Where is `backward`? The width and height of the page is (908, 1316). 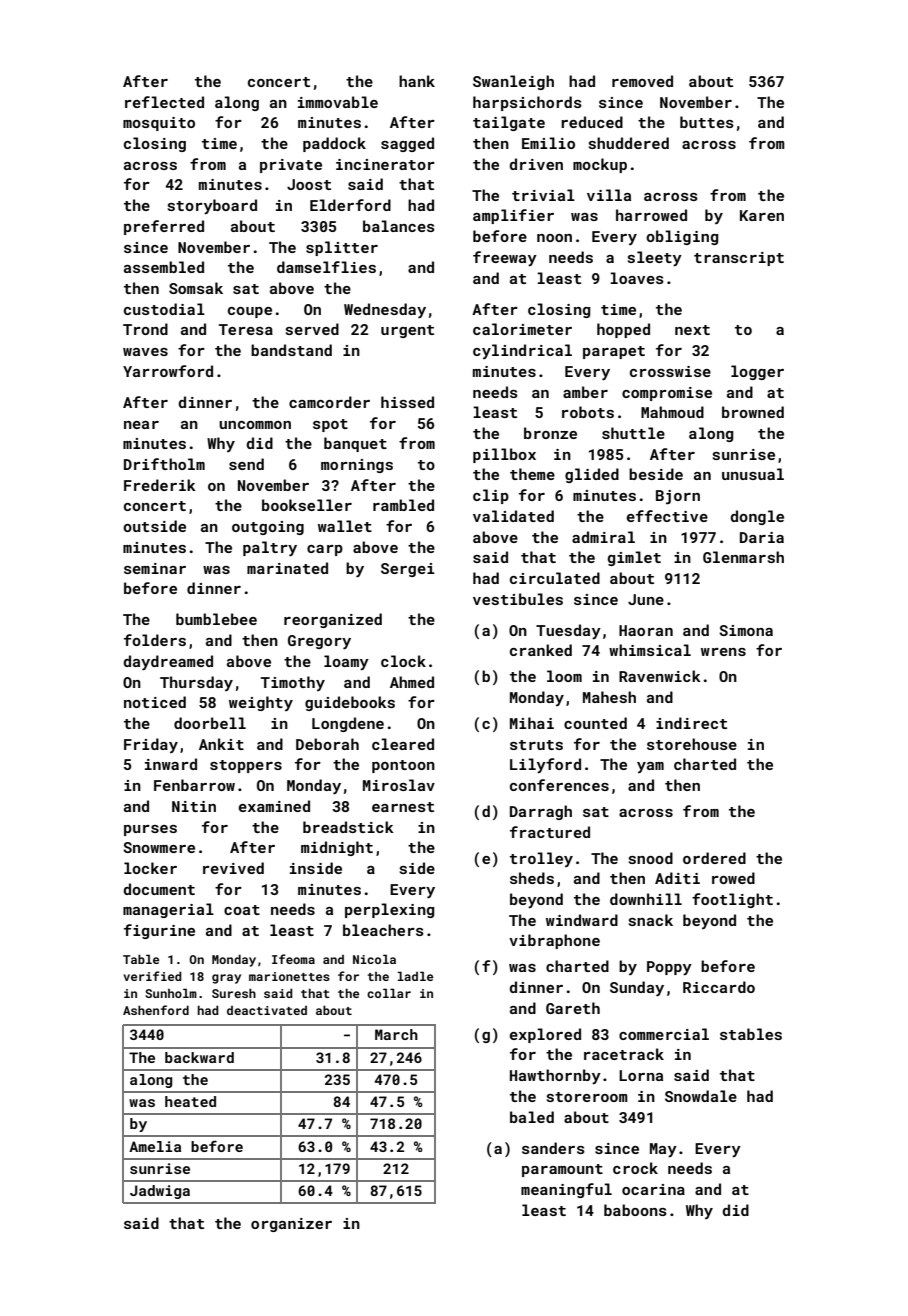 backward is located at coordinates (199, 1057).
